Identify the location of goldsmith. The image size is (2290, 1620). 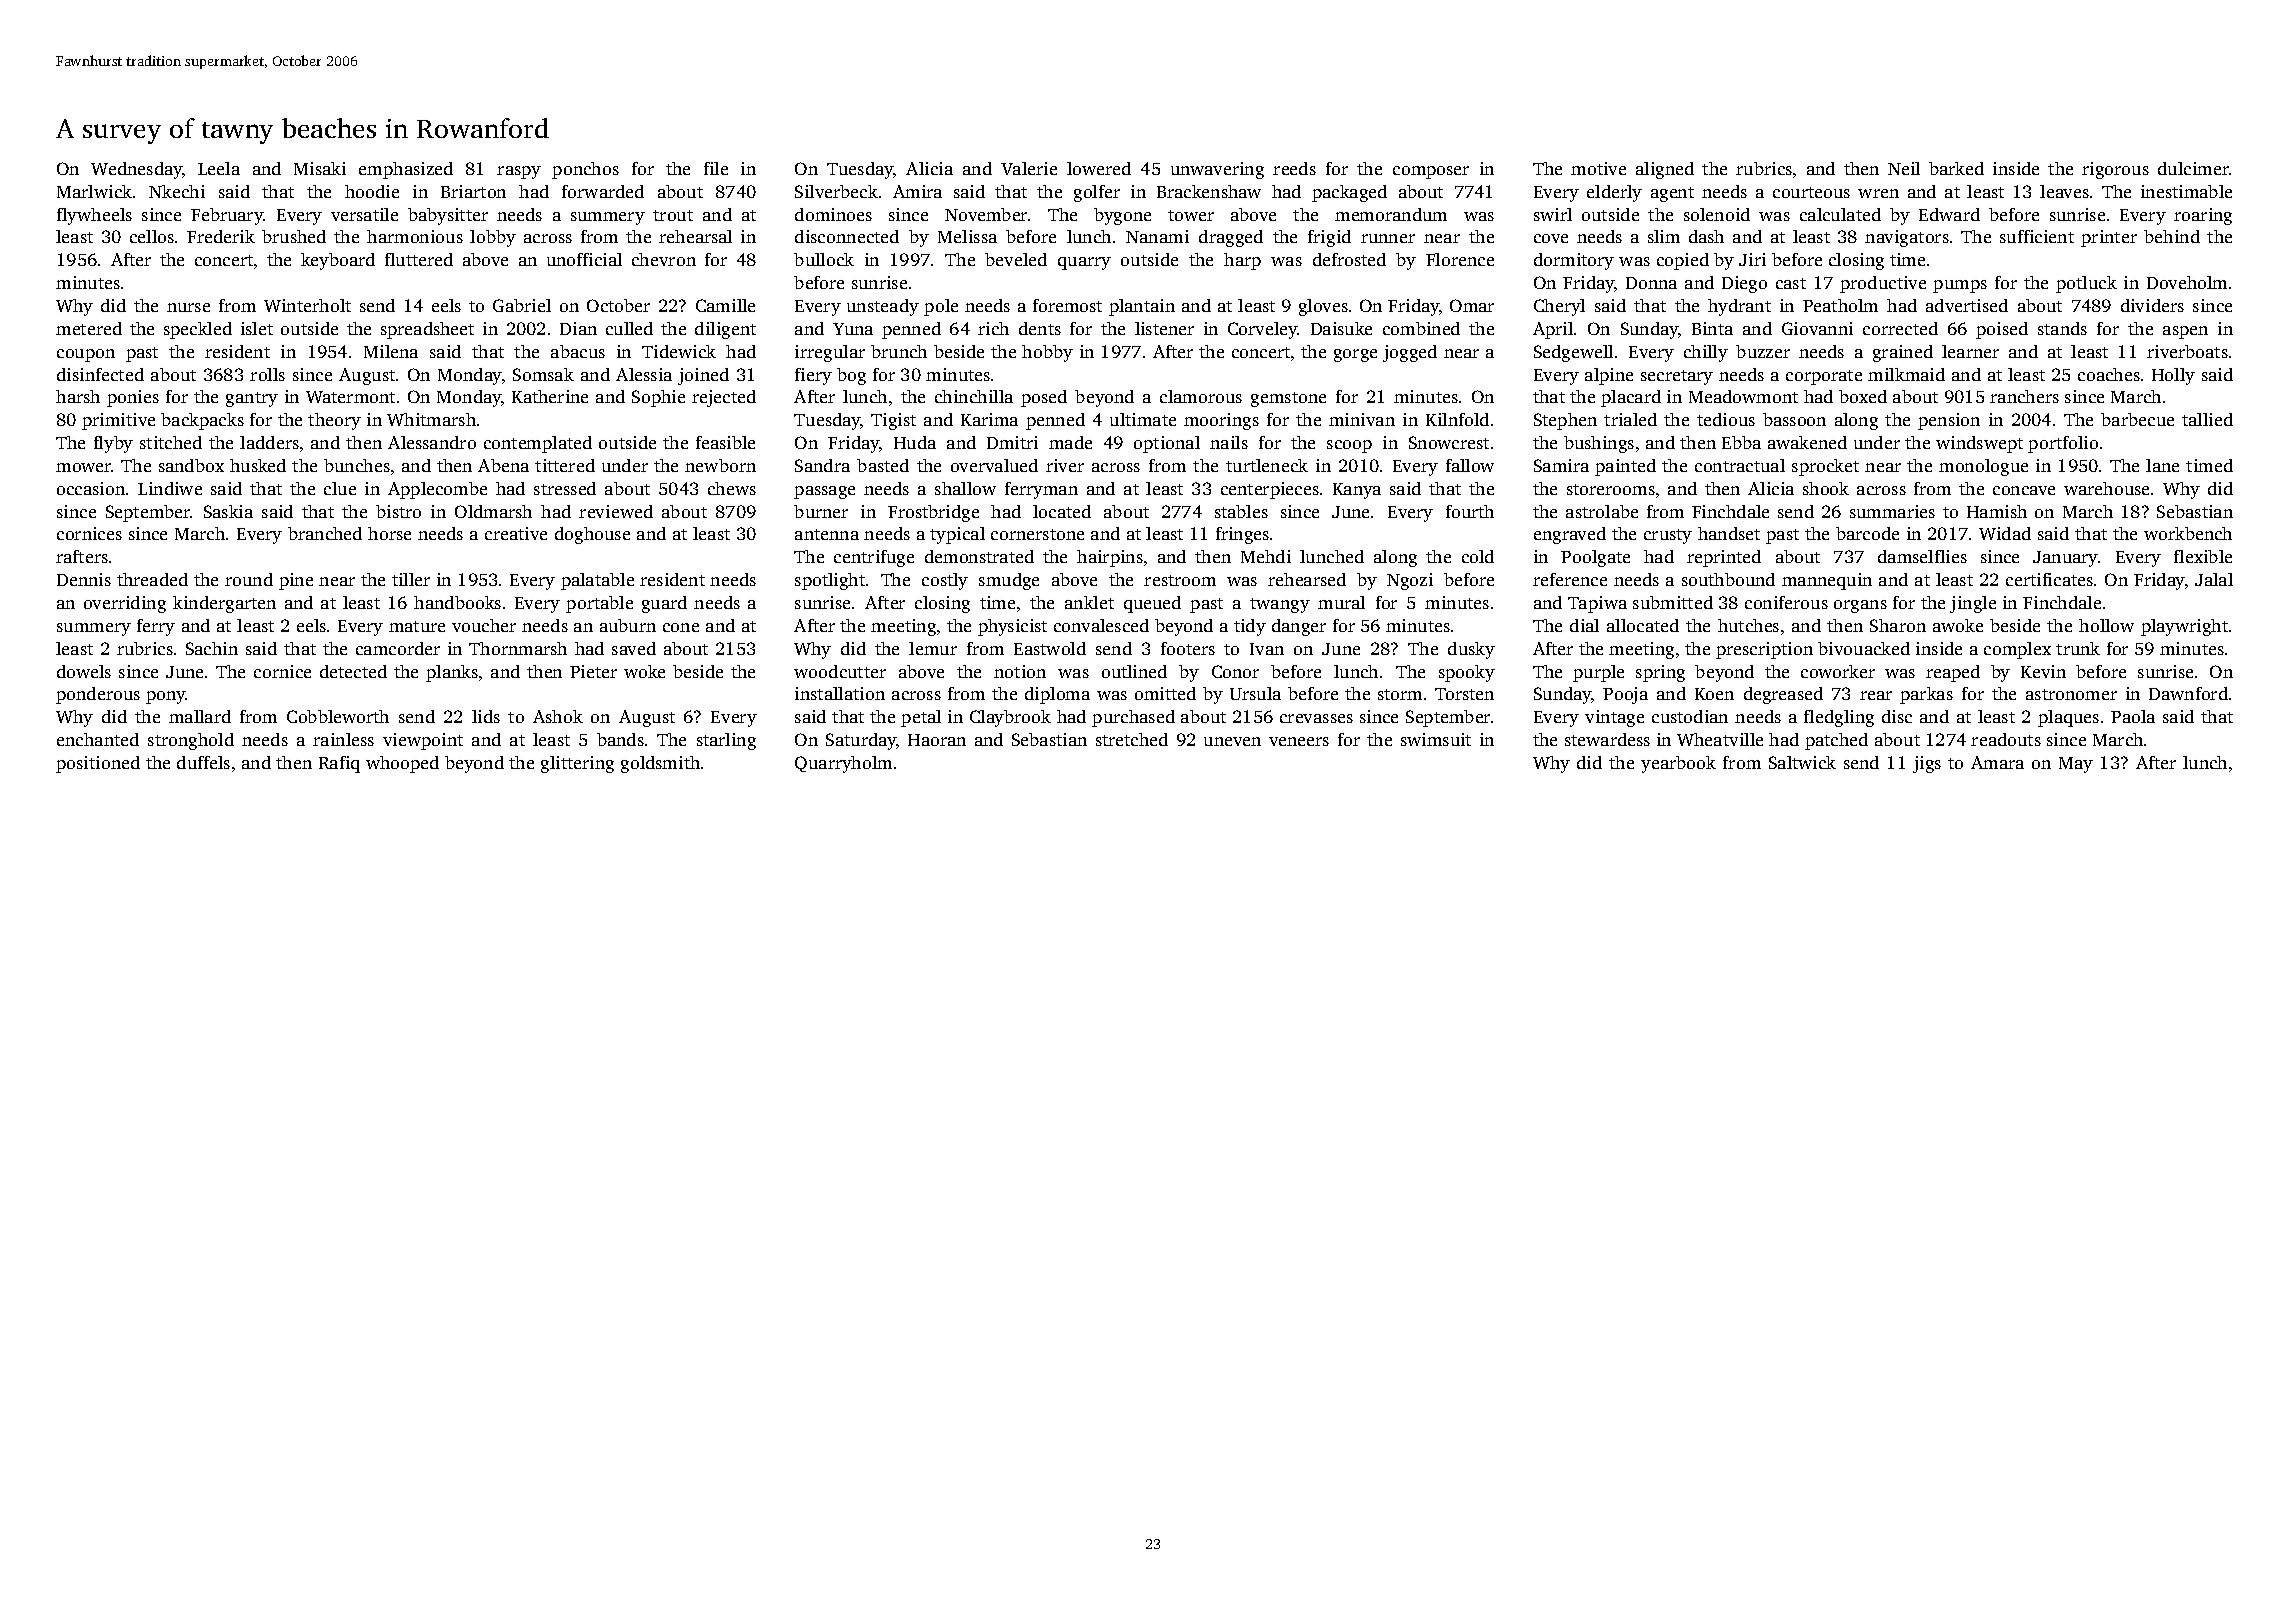
(660, 764).
